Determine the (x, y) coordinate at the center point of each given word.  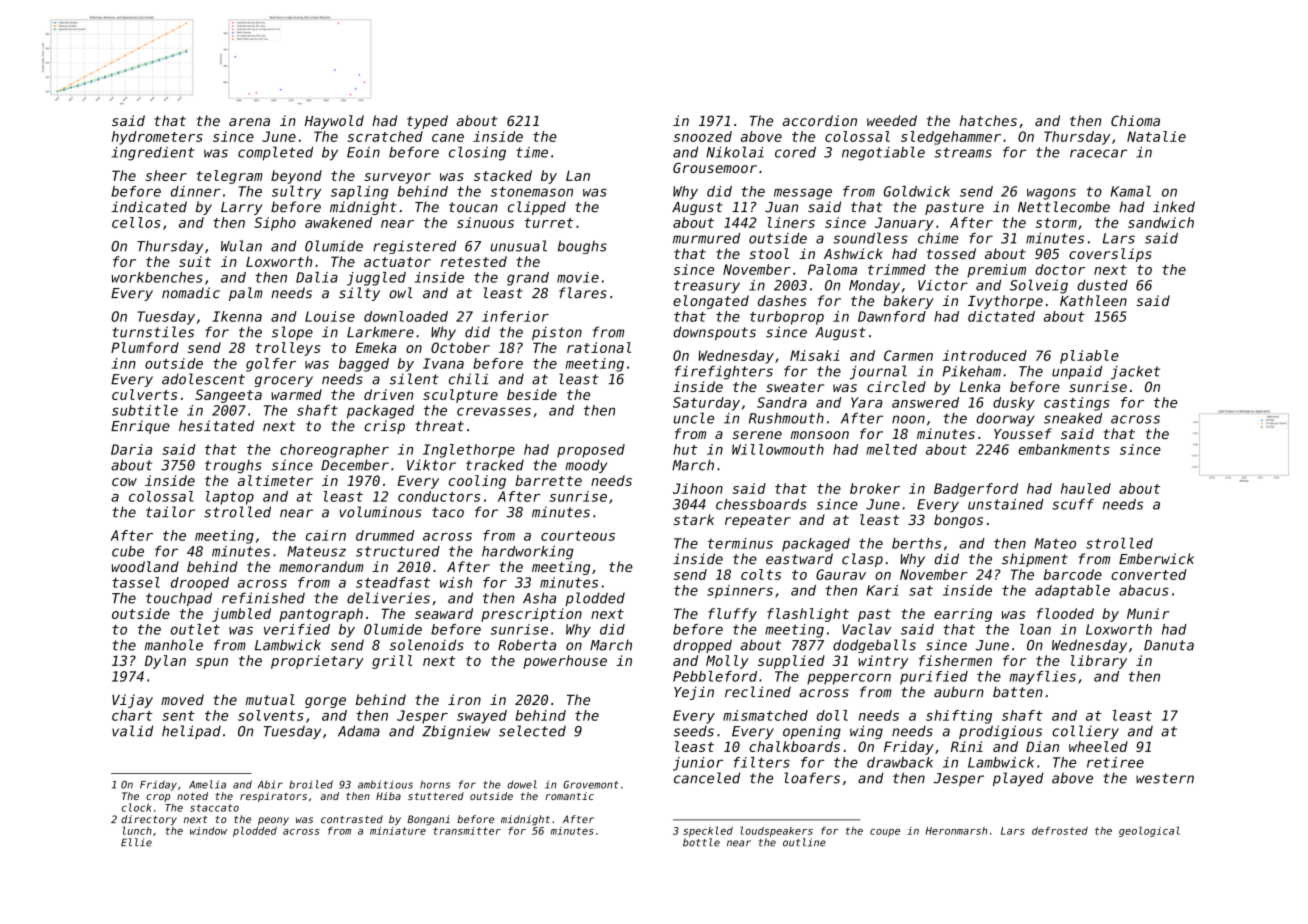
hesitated (216, 426)
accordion (820, 120)
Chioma (1135, 120)
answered (925, 402)
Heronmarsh (957, 831)
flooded (1065, 613)
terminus (740, 543)
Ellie (136, 842)
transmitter (467, 831)
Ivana (443, 363)
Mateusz (316, 551)
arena (249, 122)
